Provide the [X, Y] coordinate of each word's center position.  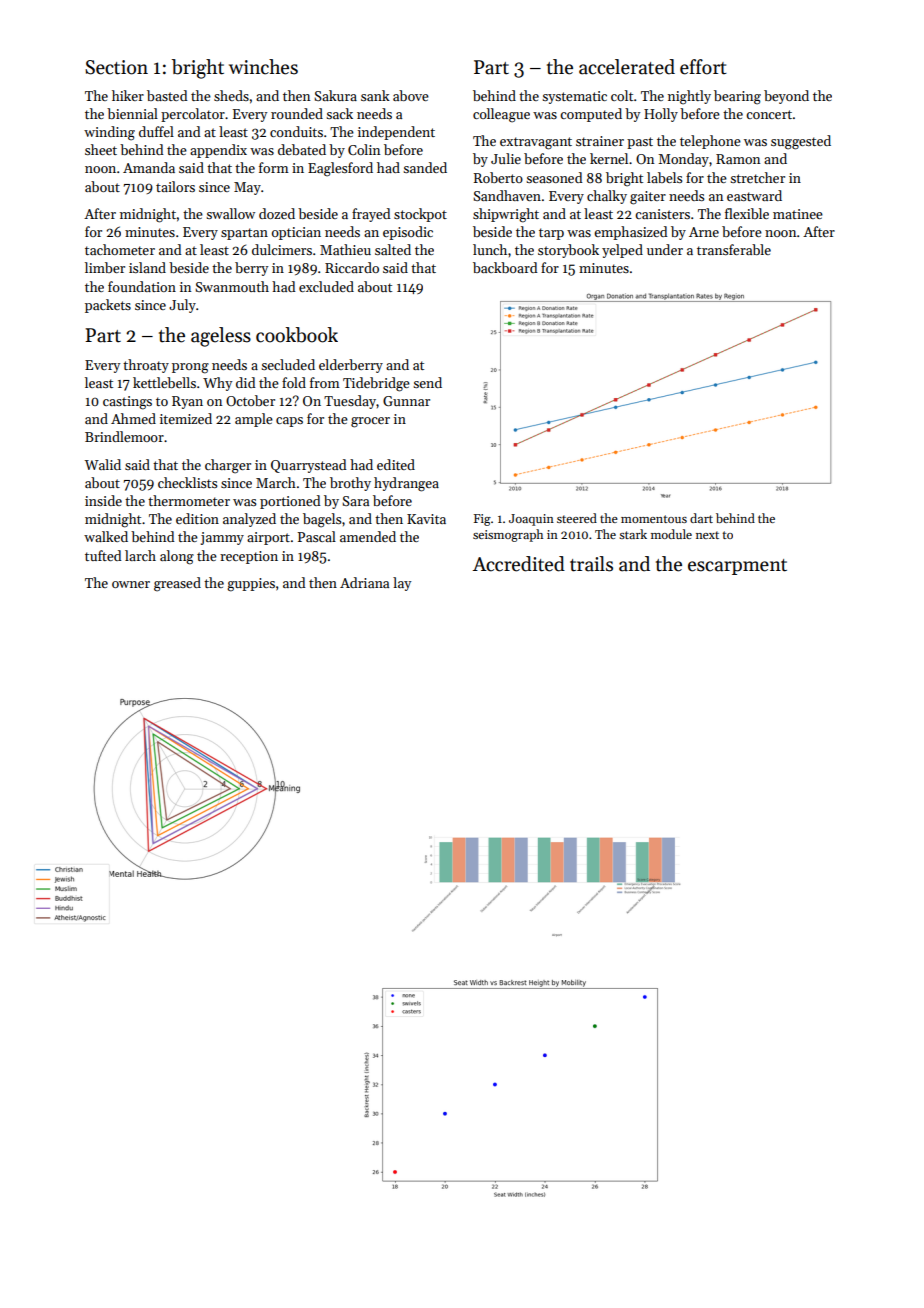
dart [701, 518]
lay [402, 584]
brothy [350, 484]
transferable [734, 249]
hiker [128, 95]
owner [131, 584]
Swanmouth [232, 286]
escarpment [737, 567]
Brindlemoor [124, 436]
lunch [490, 249]
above [411, 95]
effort [703, 67]
